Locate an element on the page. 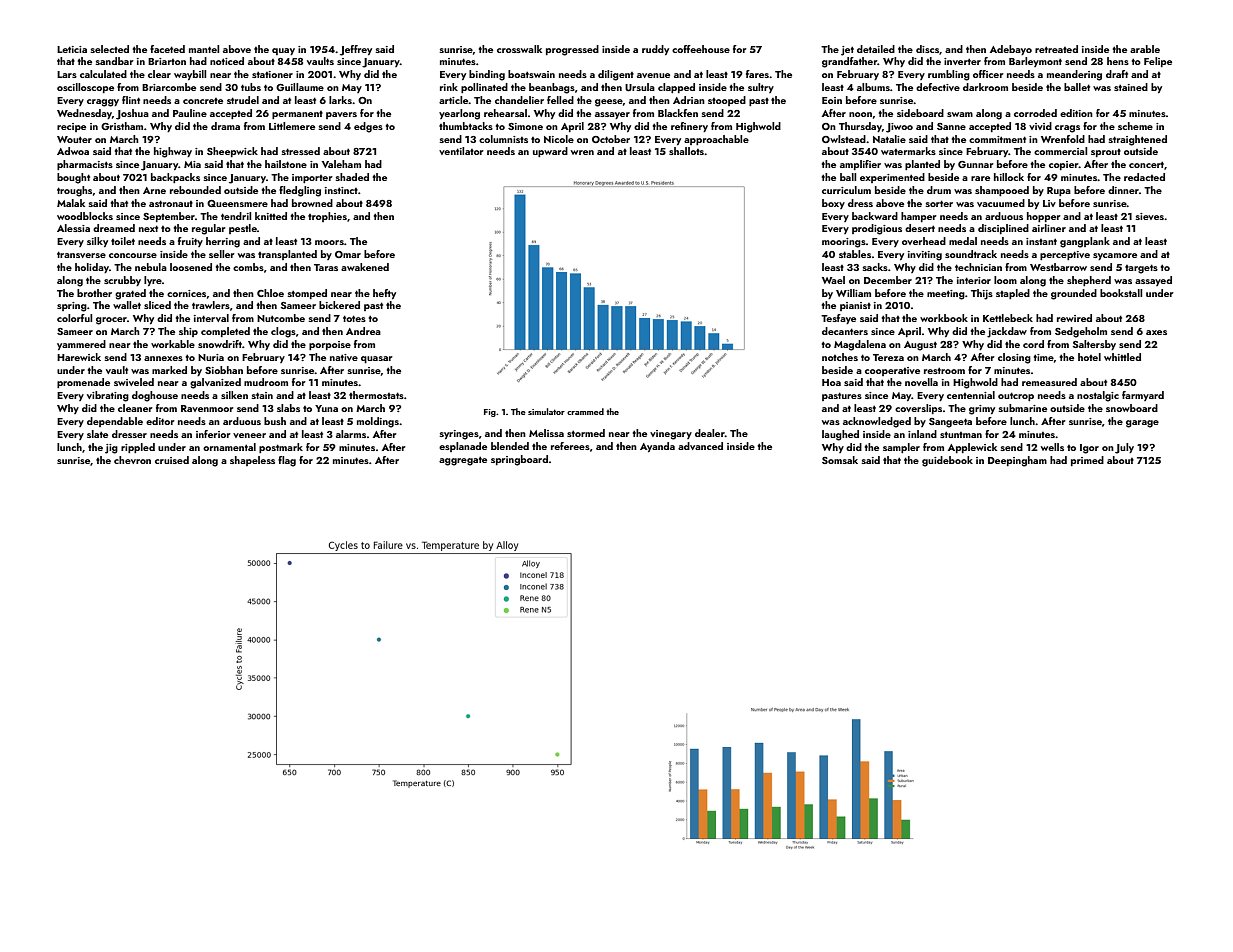 The height and width of the page is (952, 1233). knitted is located at coordinates (271, 216).
